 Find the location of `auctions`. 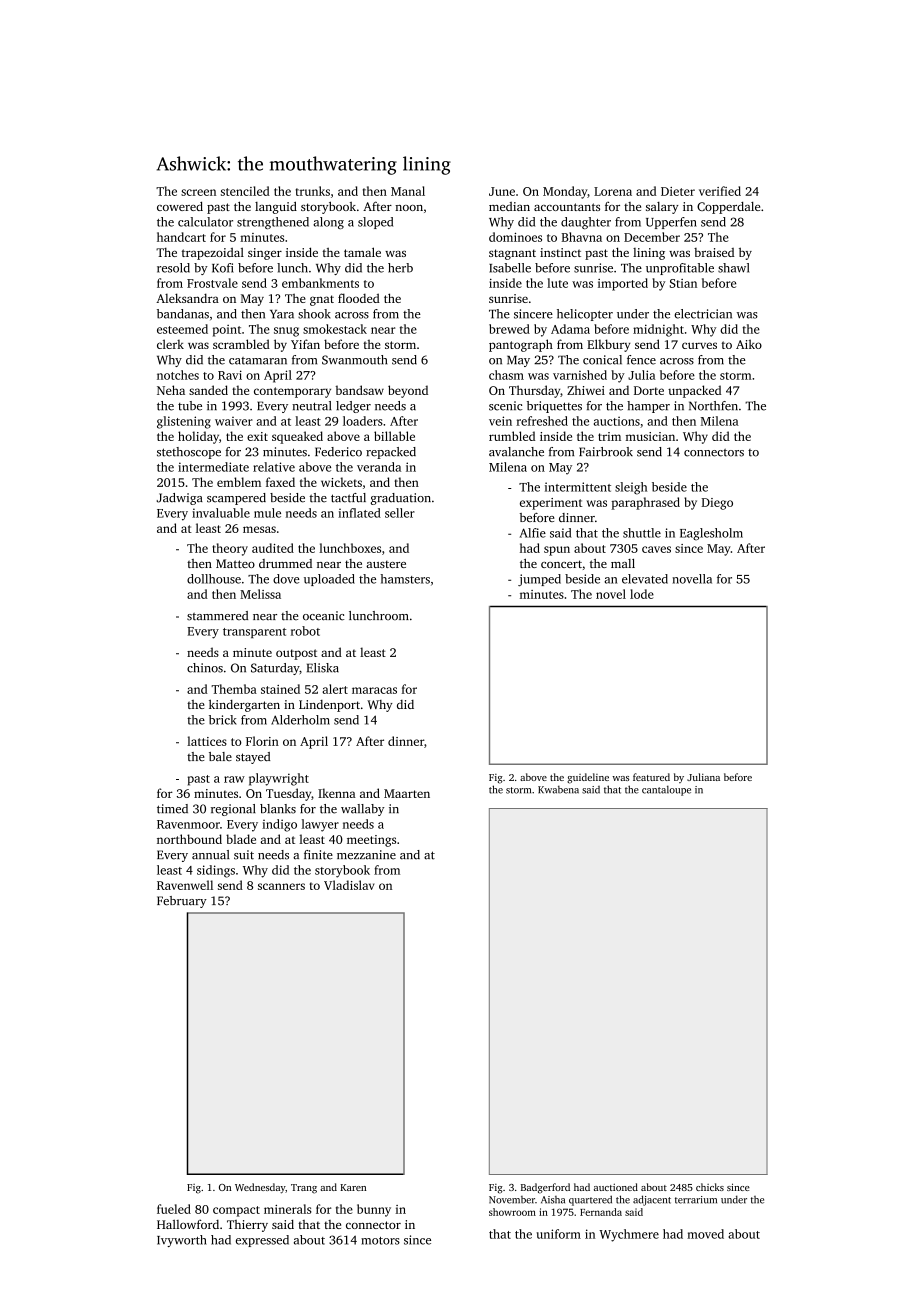

auctions is located at coordinates (617, 421).
